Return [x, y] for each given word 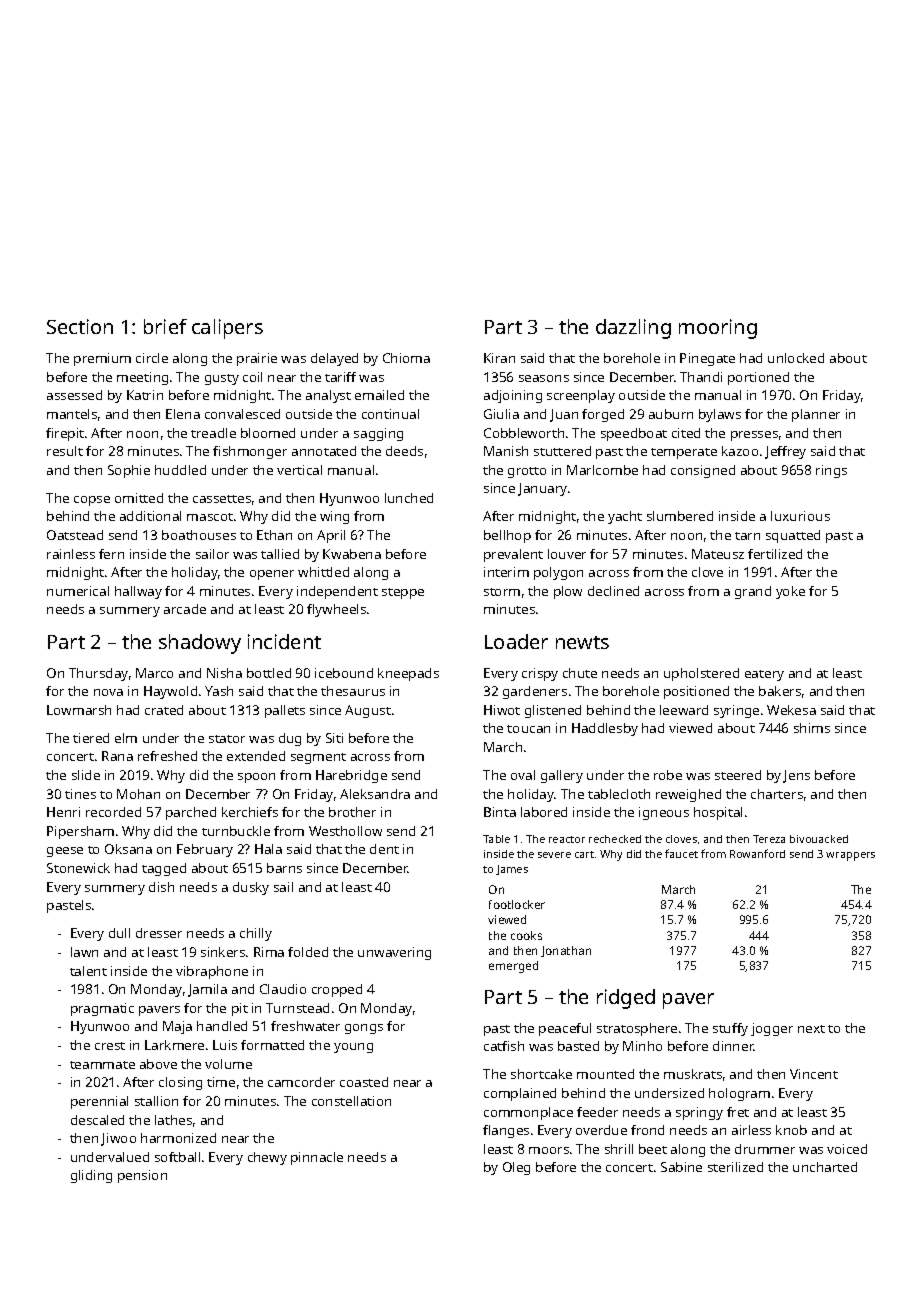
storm [502, 592]
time [221, 1082]
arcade [185, 609]
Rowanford [757, 853]
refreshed [167, 756]
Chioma [406, 358]
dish [161, 887]
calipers [227, 329]
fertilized [775, 554]
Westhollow [345, 831]
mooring [718, 329]
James [512, 870]
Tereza [769, 839]
